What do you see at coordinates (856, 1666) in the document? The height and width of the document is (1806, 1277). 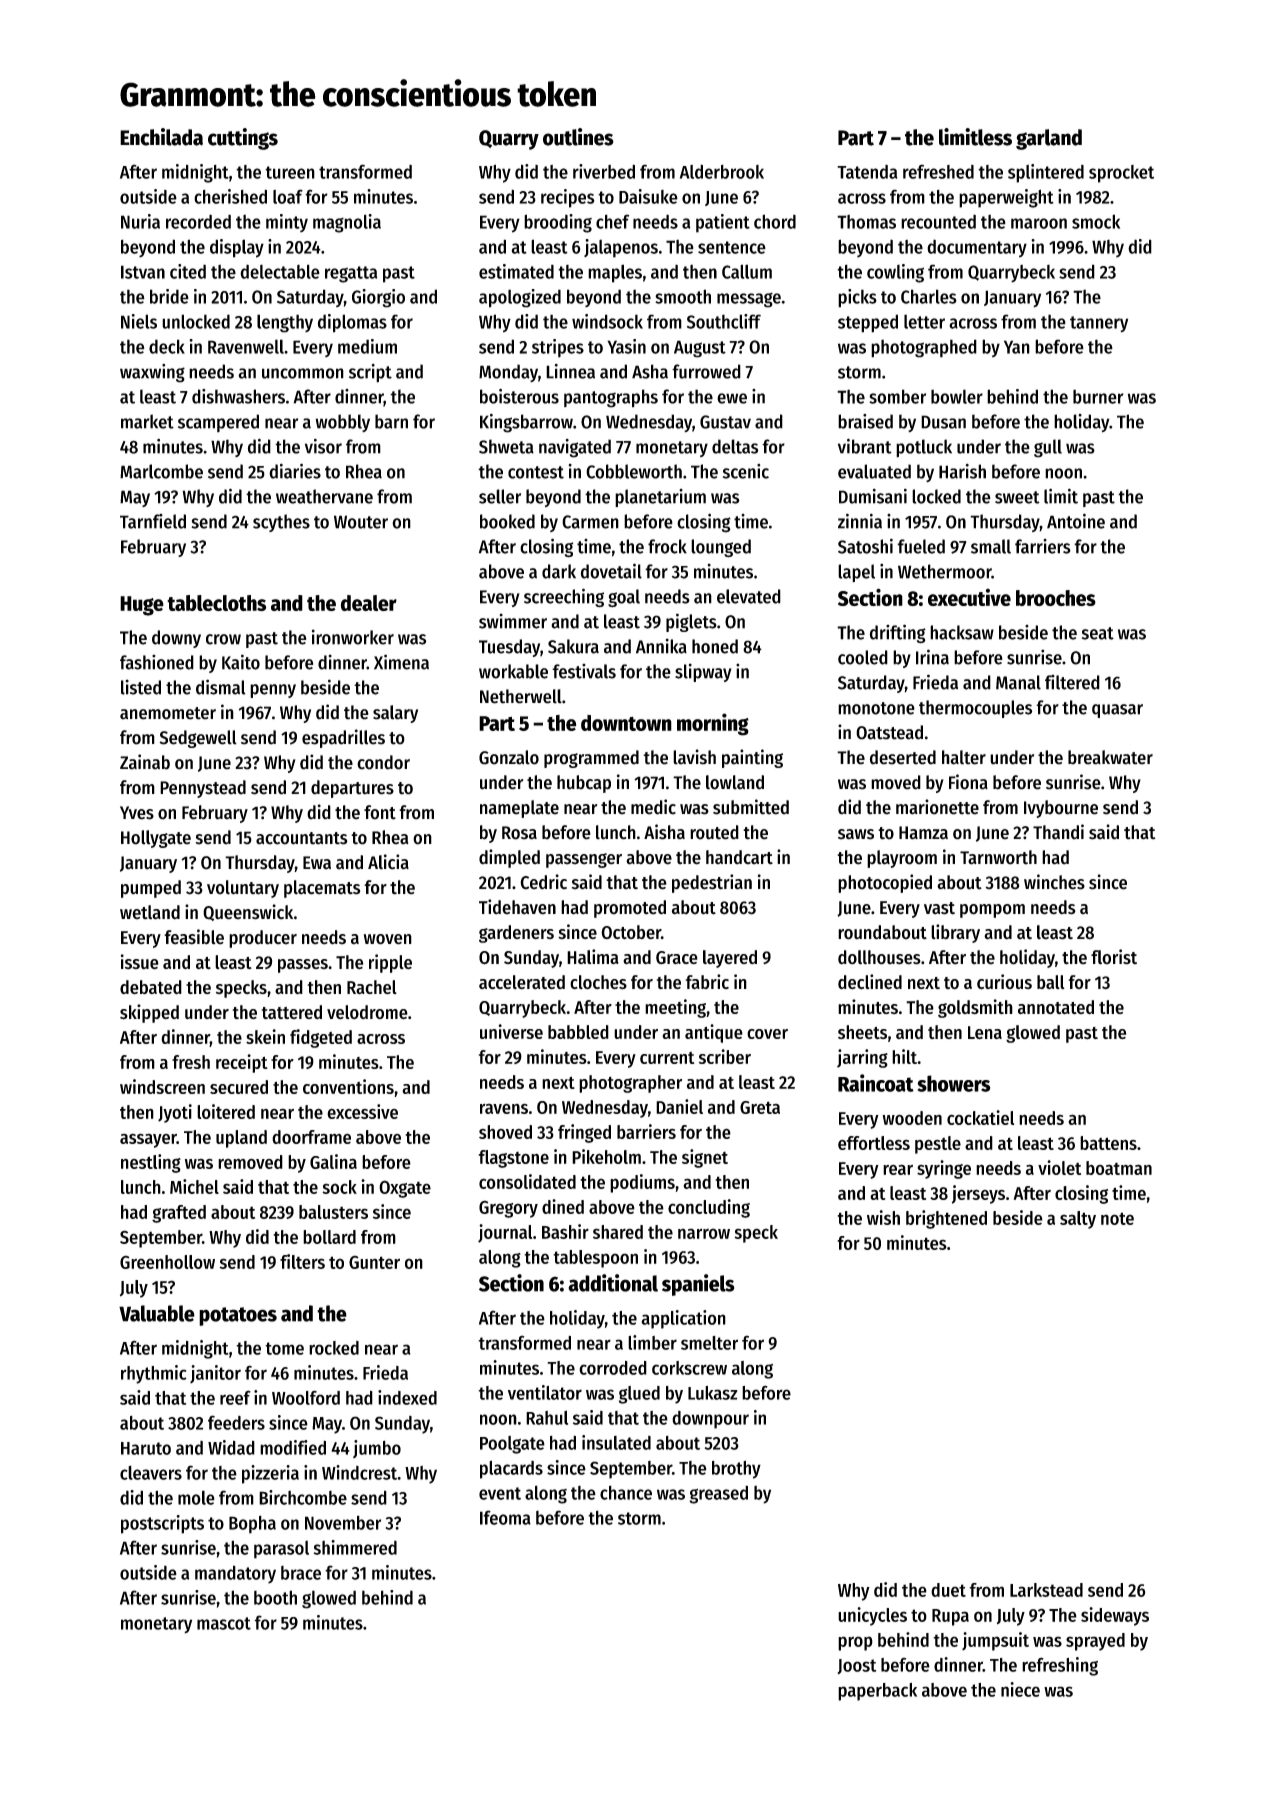 I see `Joost` at bounding box center [856, 1666].
